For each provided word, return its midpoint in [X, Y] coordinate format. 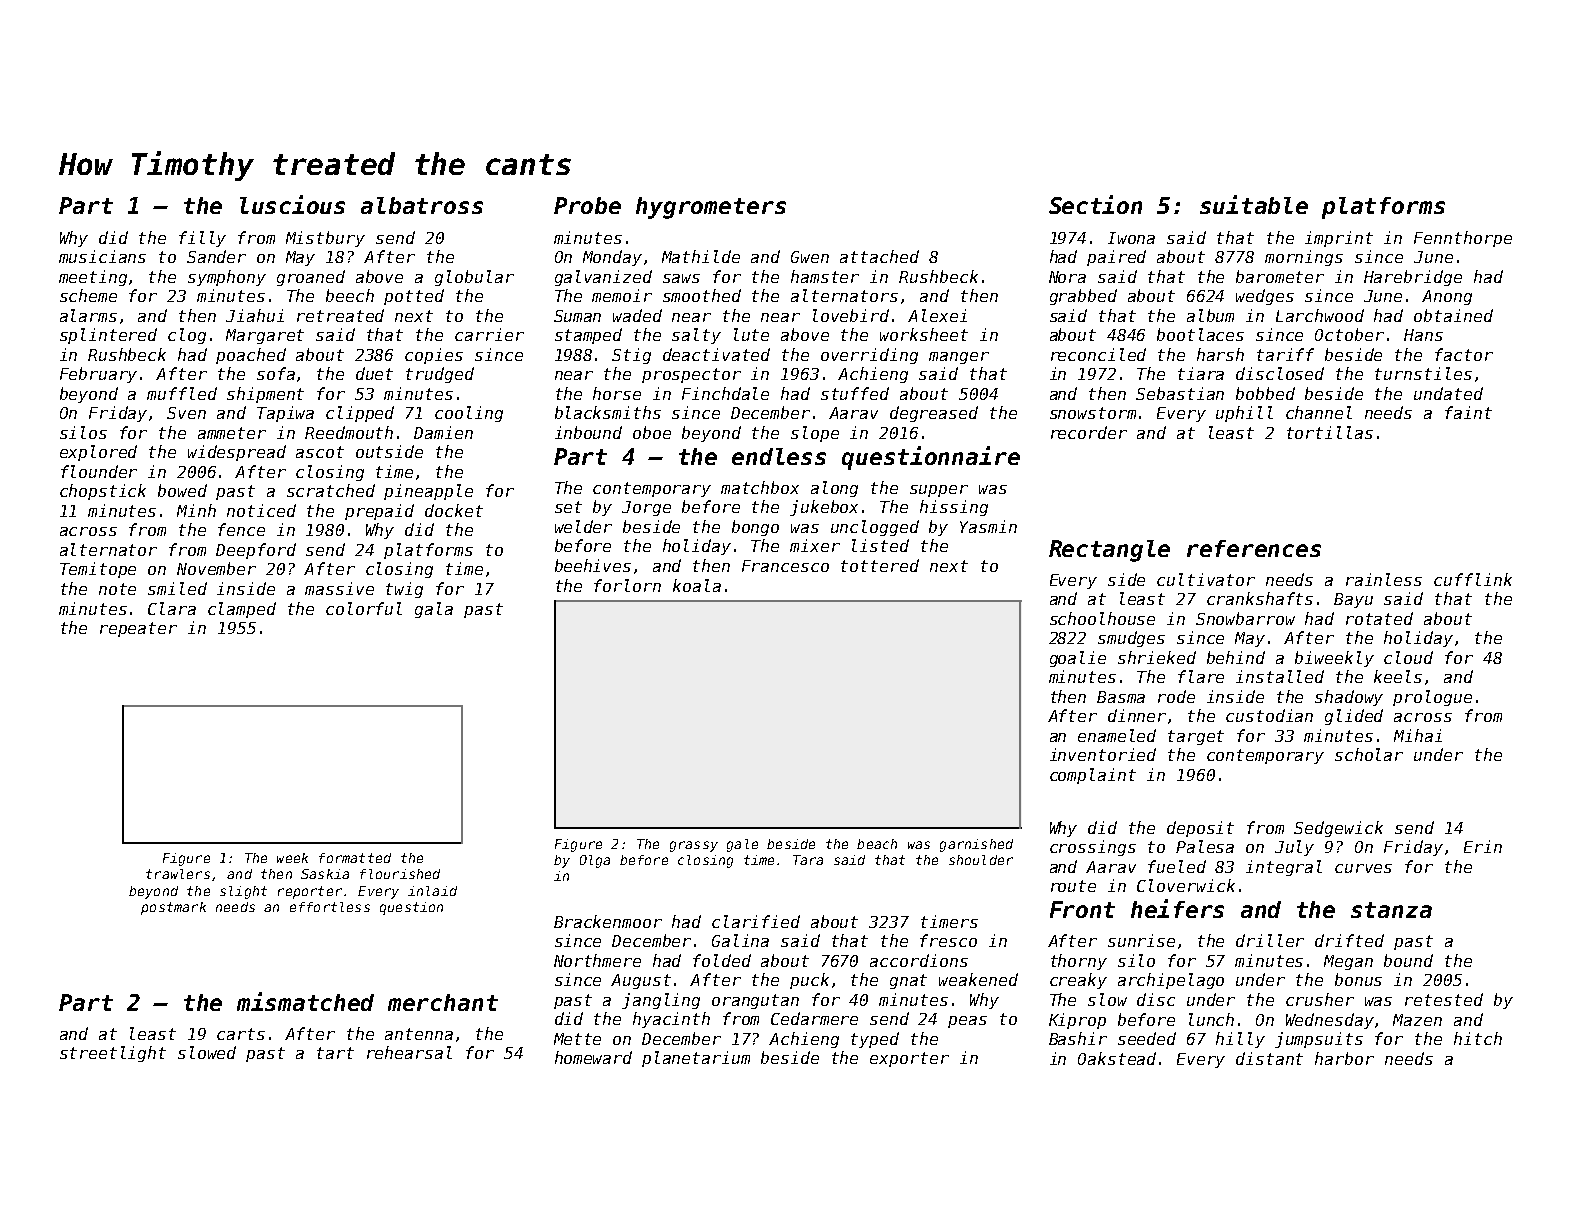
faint [1468, 412]
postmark [173, 908]
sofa [276, 373]
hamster [825, 276]
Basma [1121, 697]
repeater [138, 629]
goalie [1078, 659]
